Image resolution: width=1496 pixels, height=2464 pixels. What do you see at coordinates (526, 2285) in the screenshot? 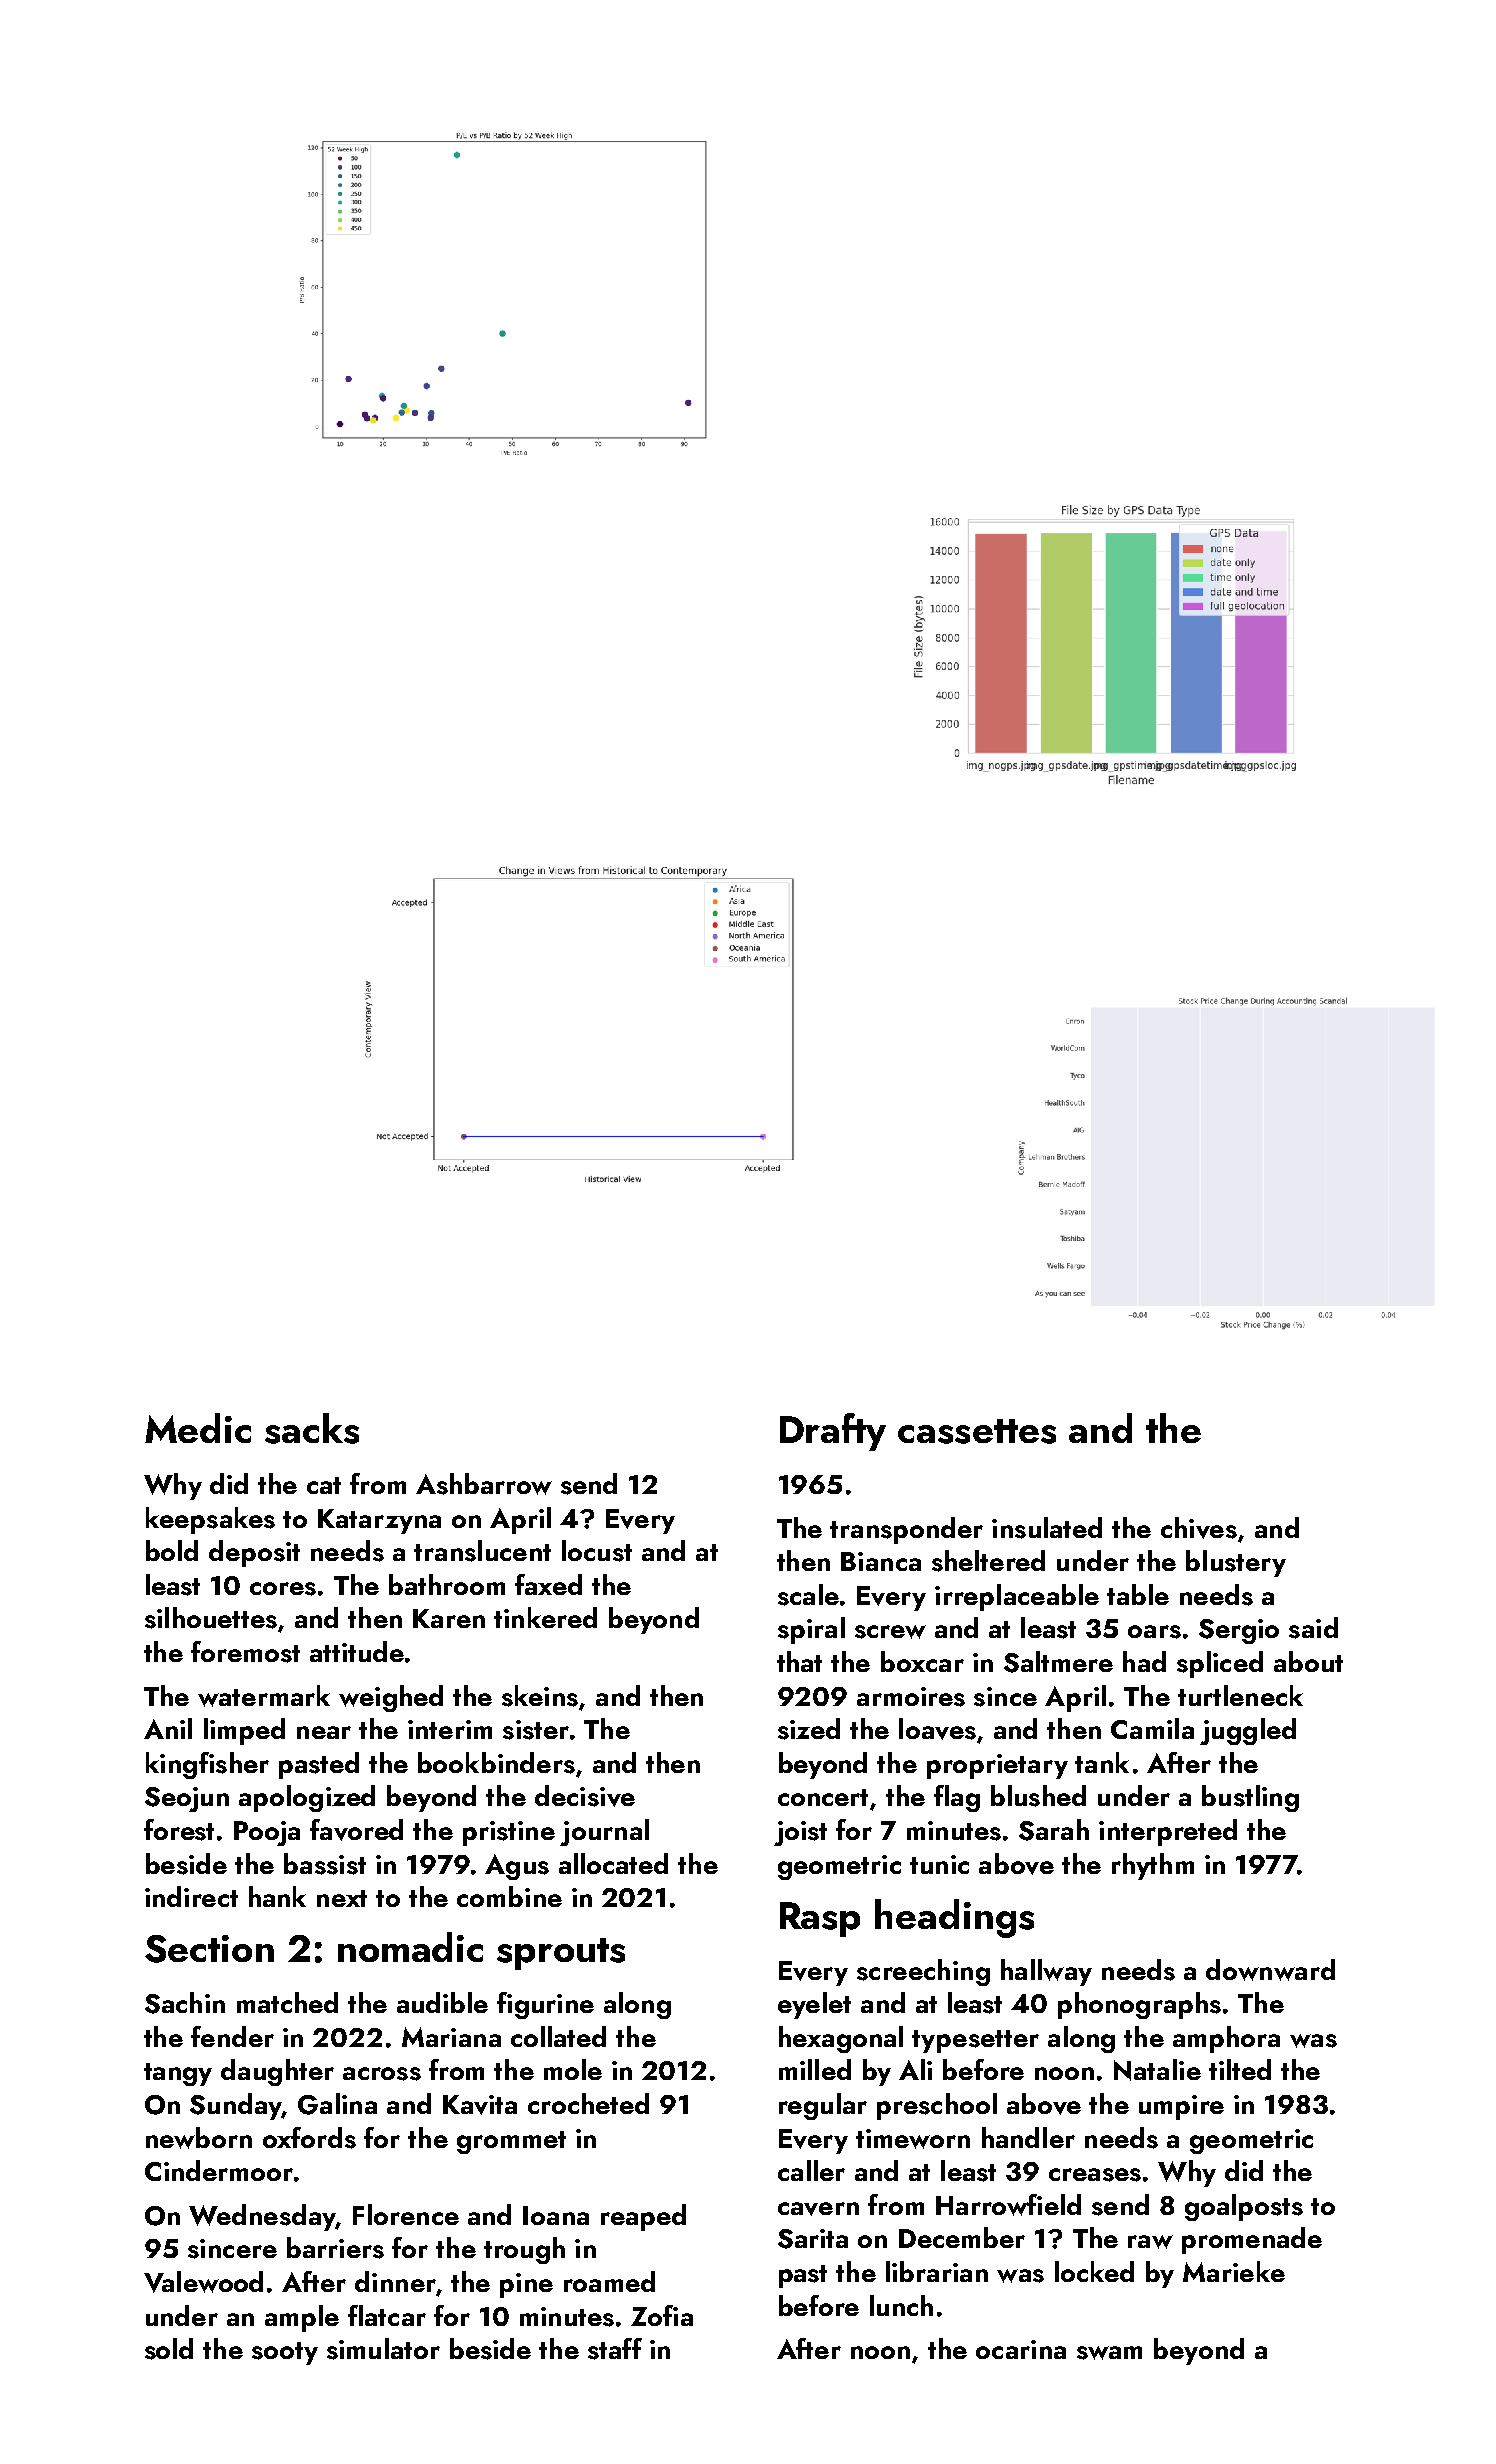
I see `pine` at bounding box center [526, 2285].
